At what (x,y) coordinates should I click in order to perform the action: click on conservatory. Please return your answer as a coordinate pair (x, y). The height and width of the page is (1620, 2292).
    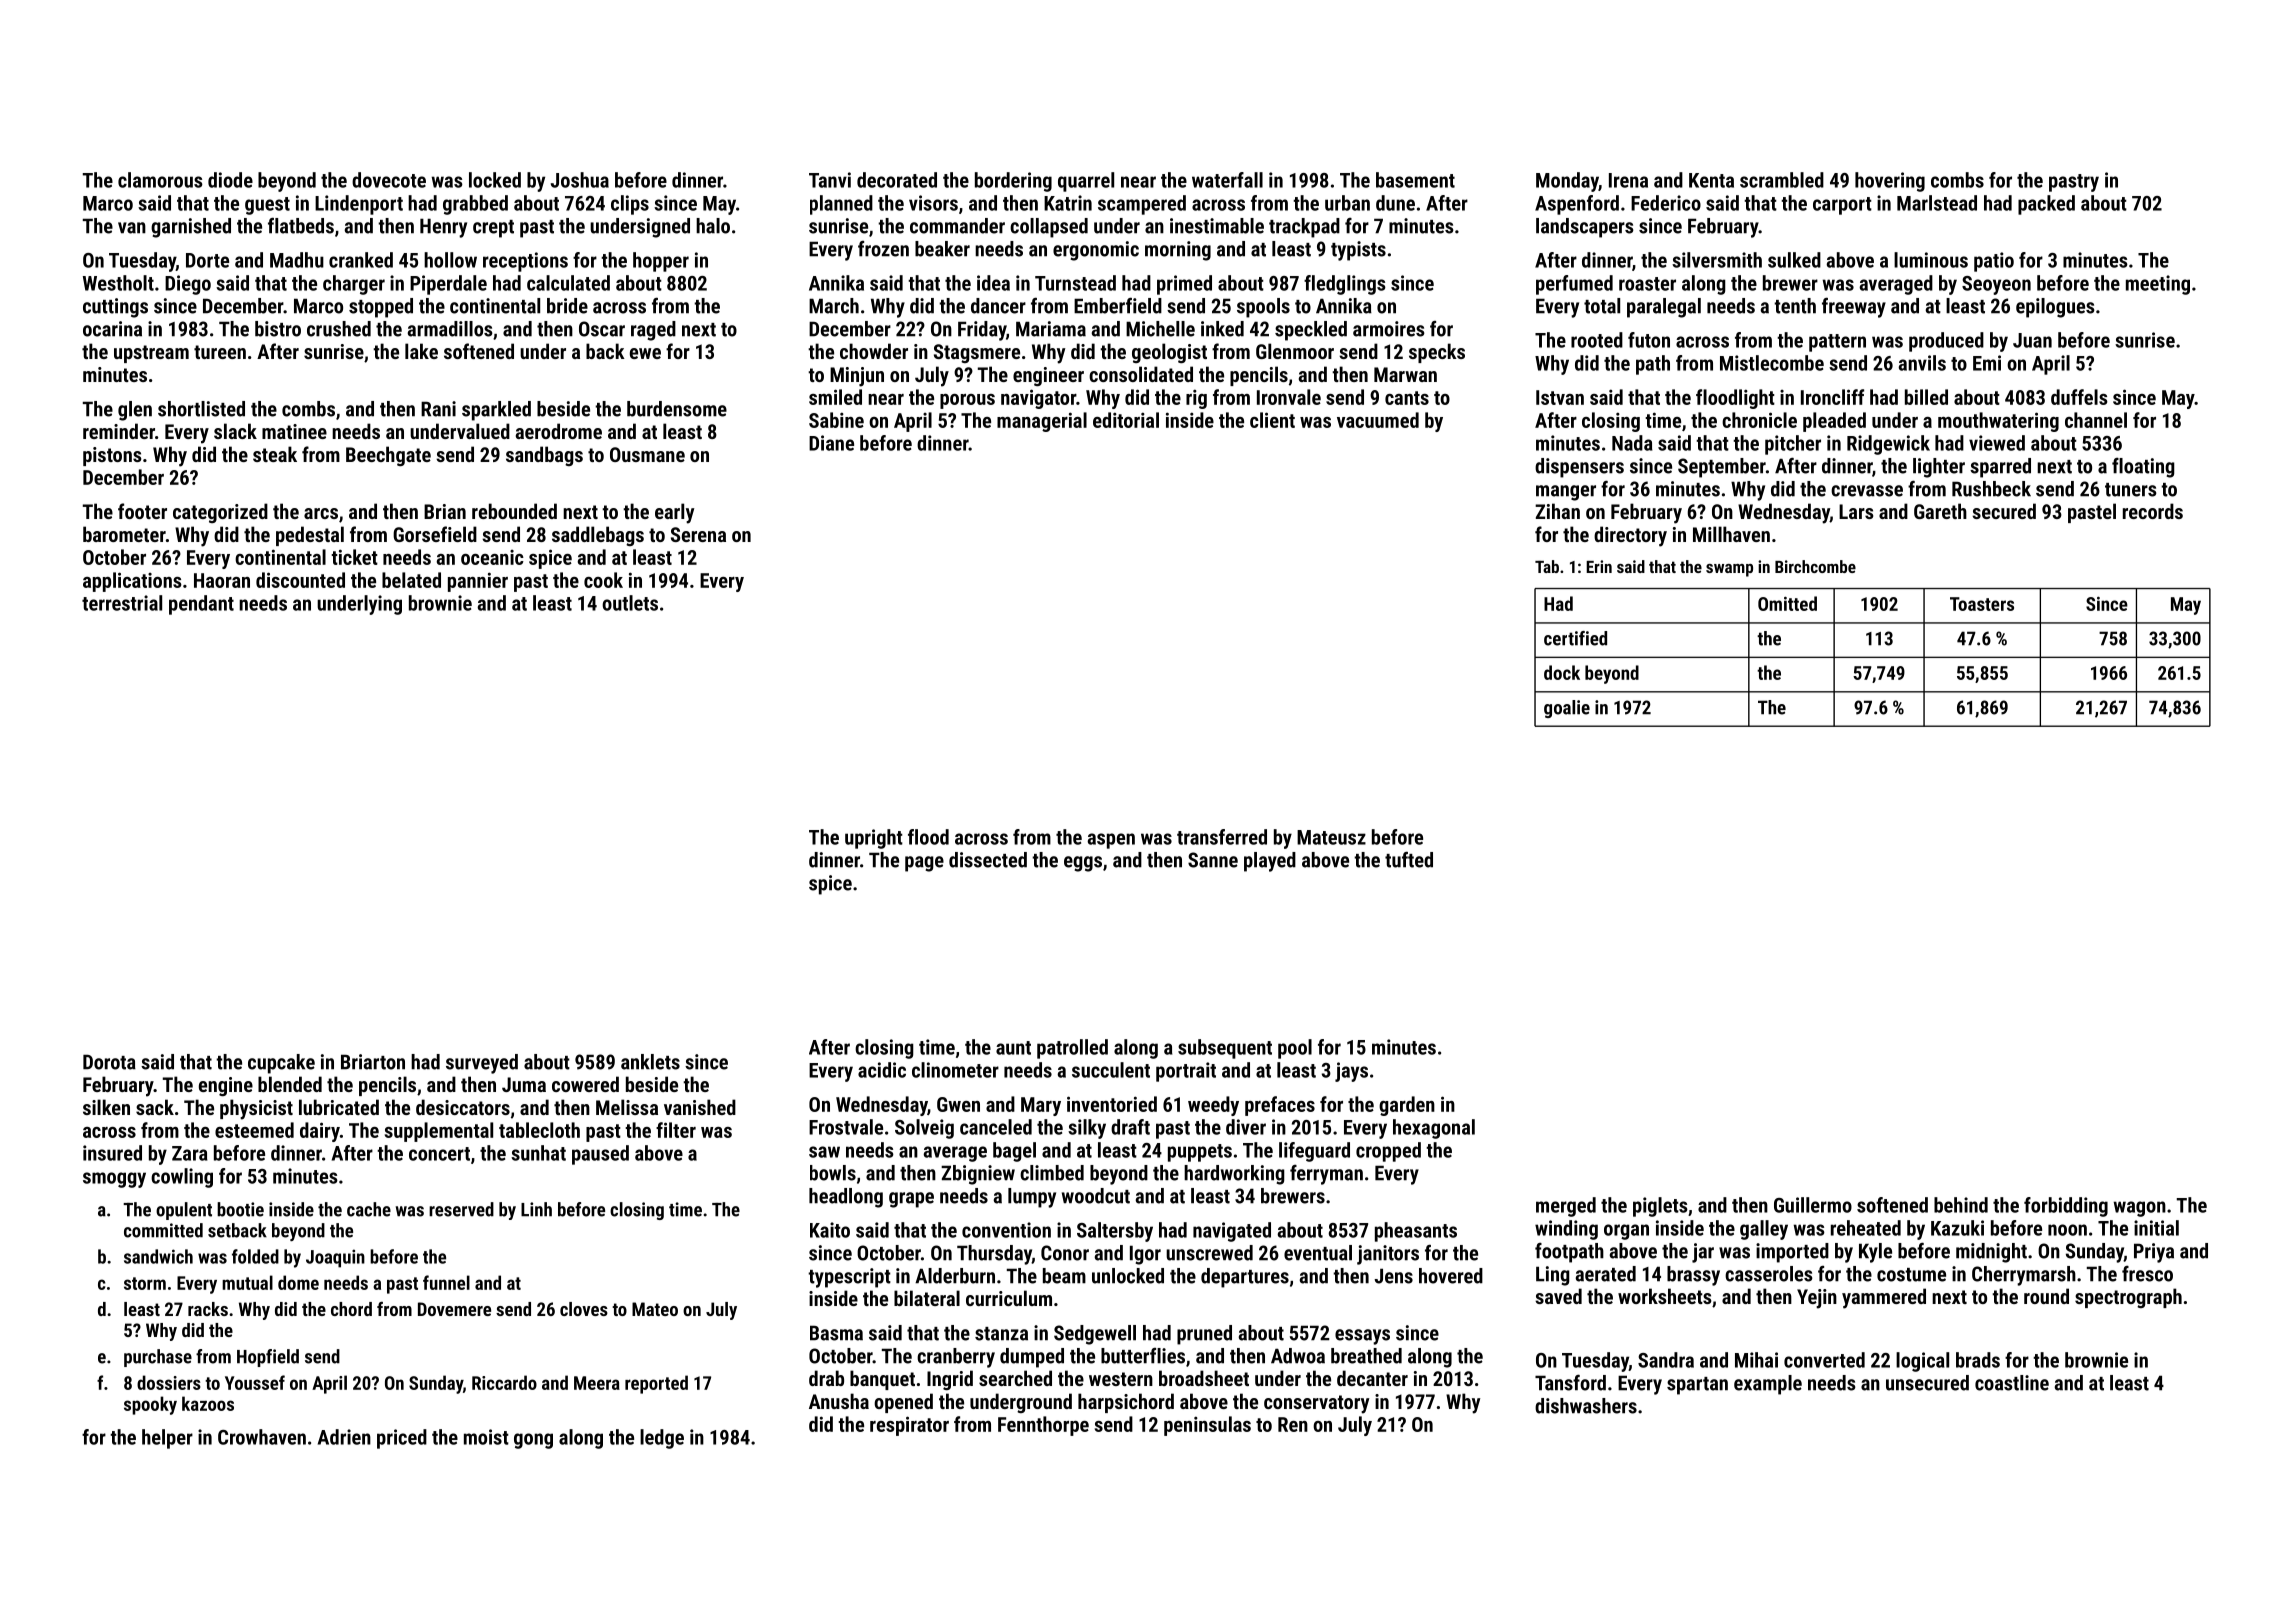
    Looking at the image, I should click on (1316, 1404).
